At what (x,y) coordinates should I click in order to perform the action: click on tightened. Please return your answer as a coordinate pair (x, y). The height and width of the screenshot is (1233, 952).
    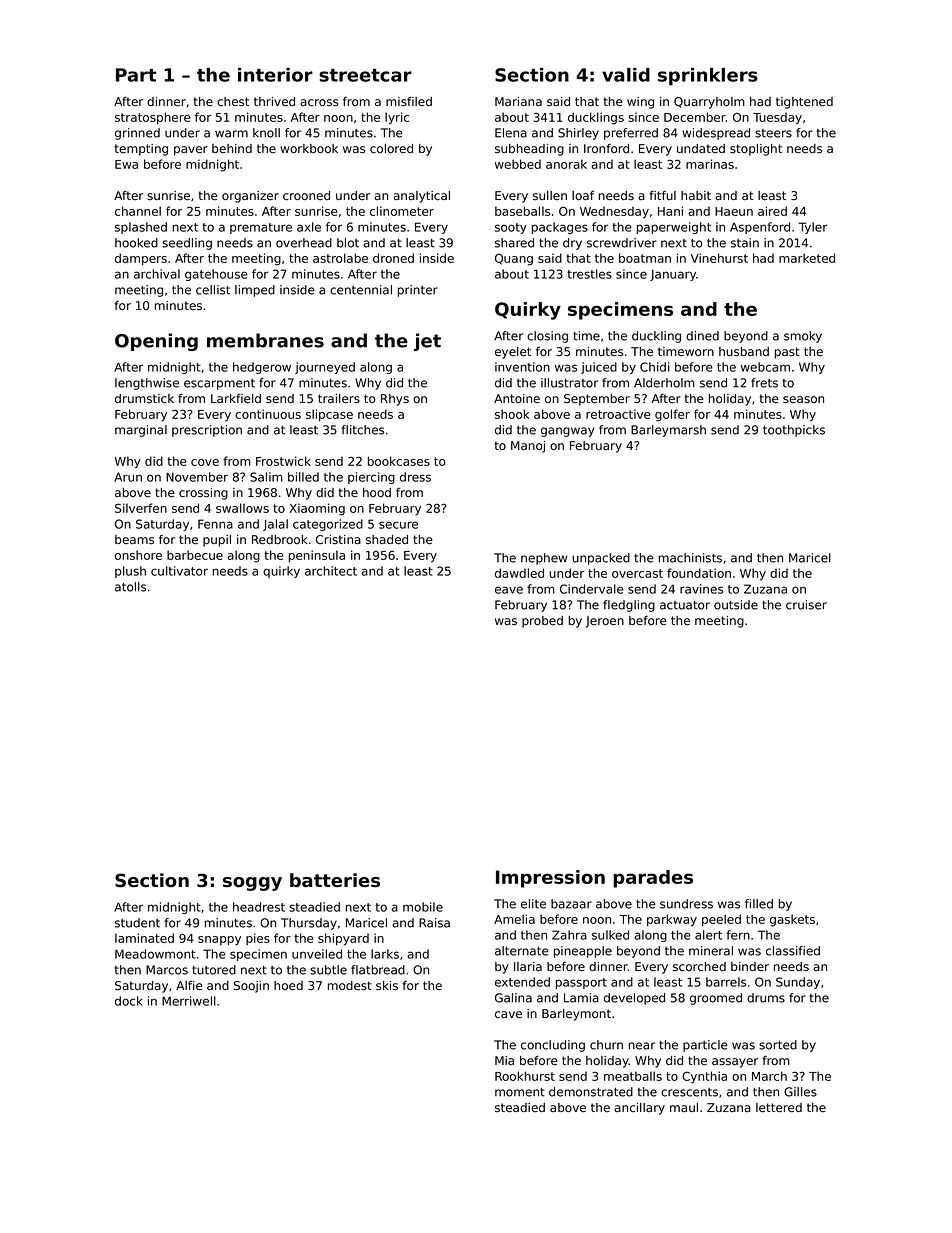
    Looking at the image, I should click on (804, 103).
